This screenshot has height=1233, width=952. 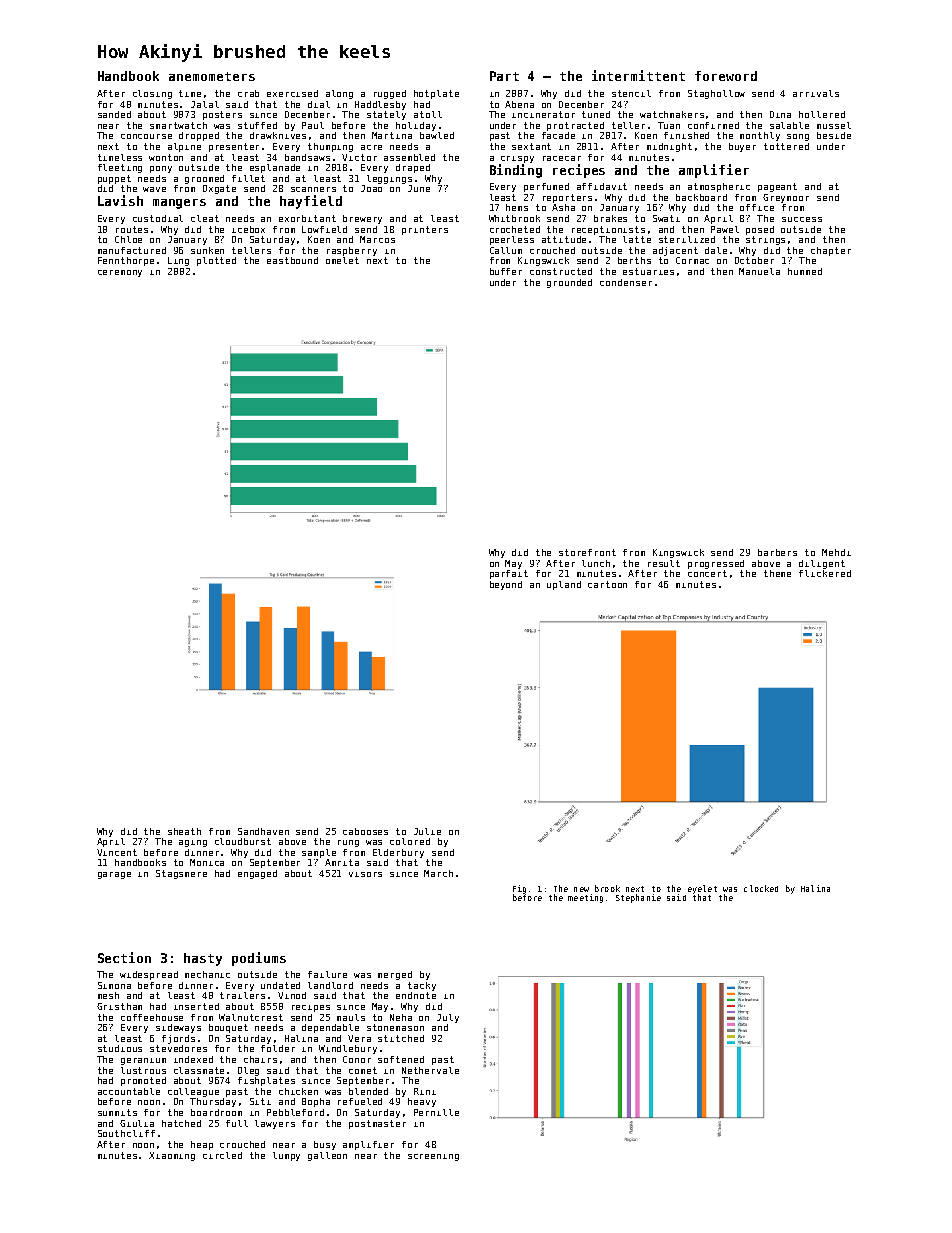 I want to click on beyond, so click(x=506, y=585).
